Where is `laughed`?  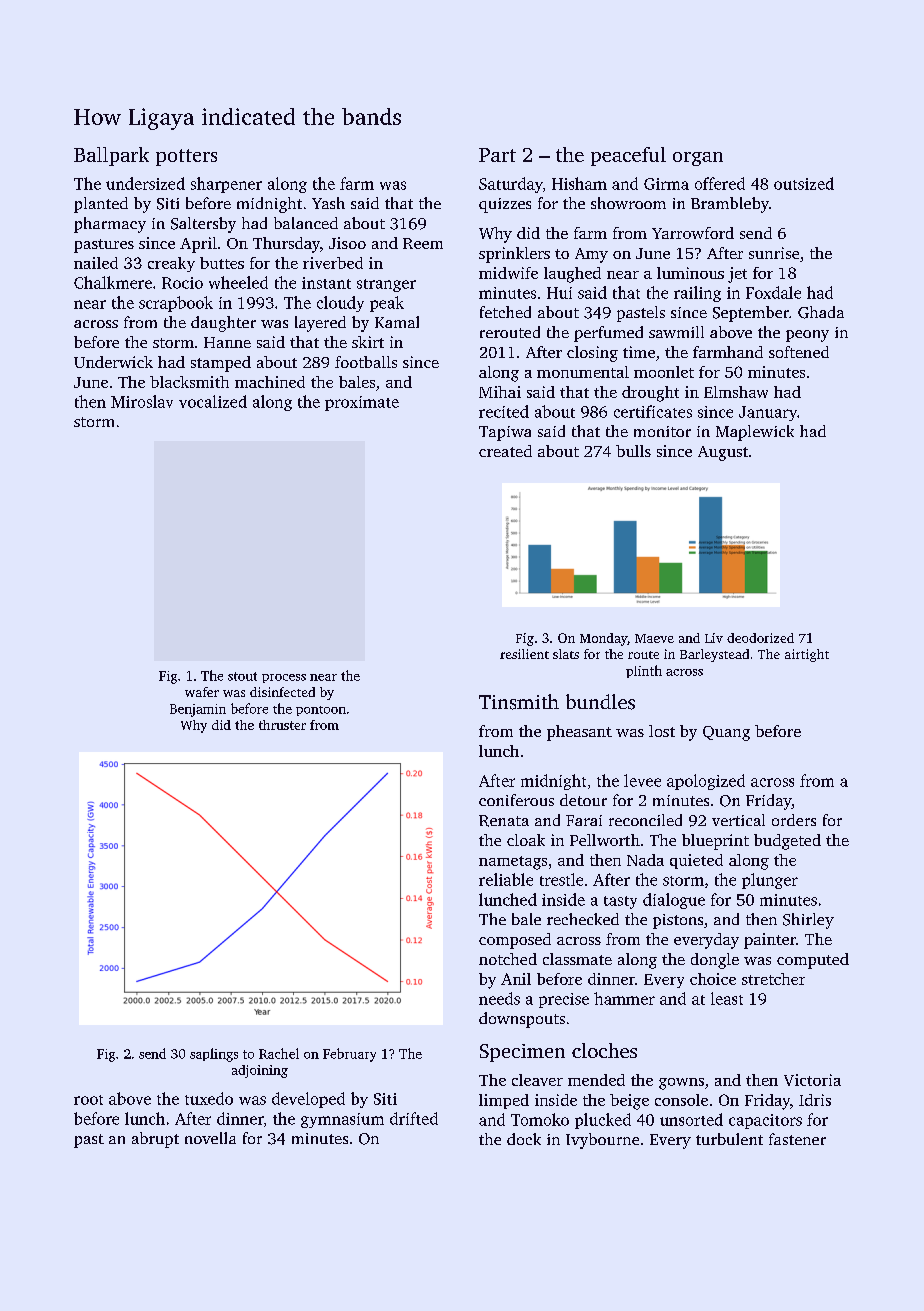
laughed is located at coordinates (572, 275).
